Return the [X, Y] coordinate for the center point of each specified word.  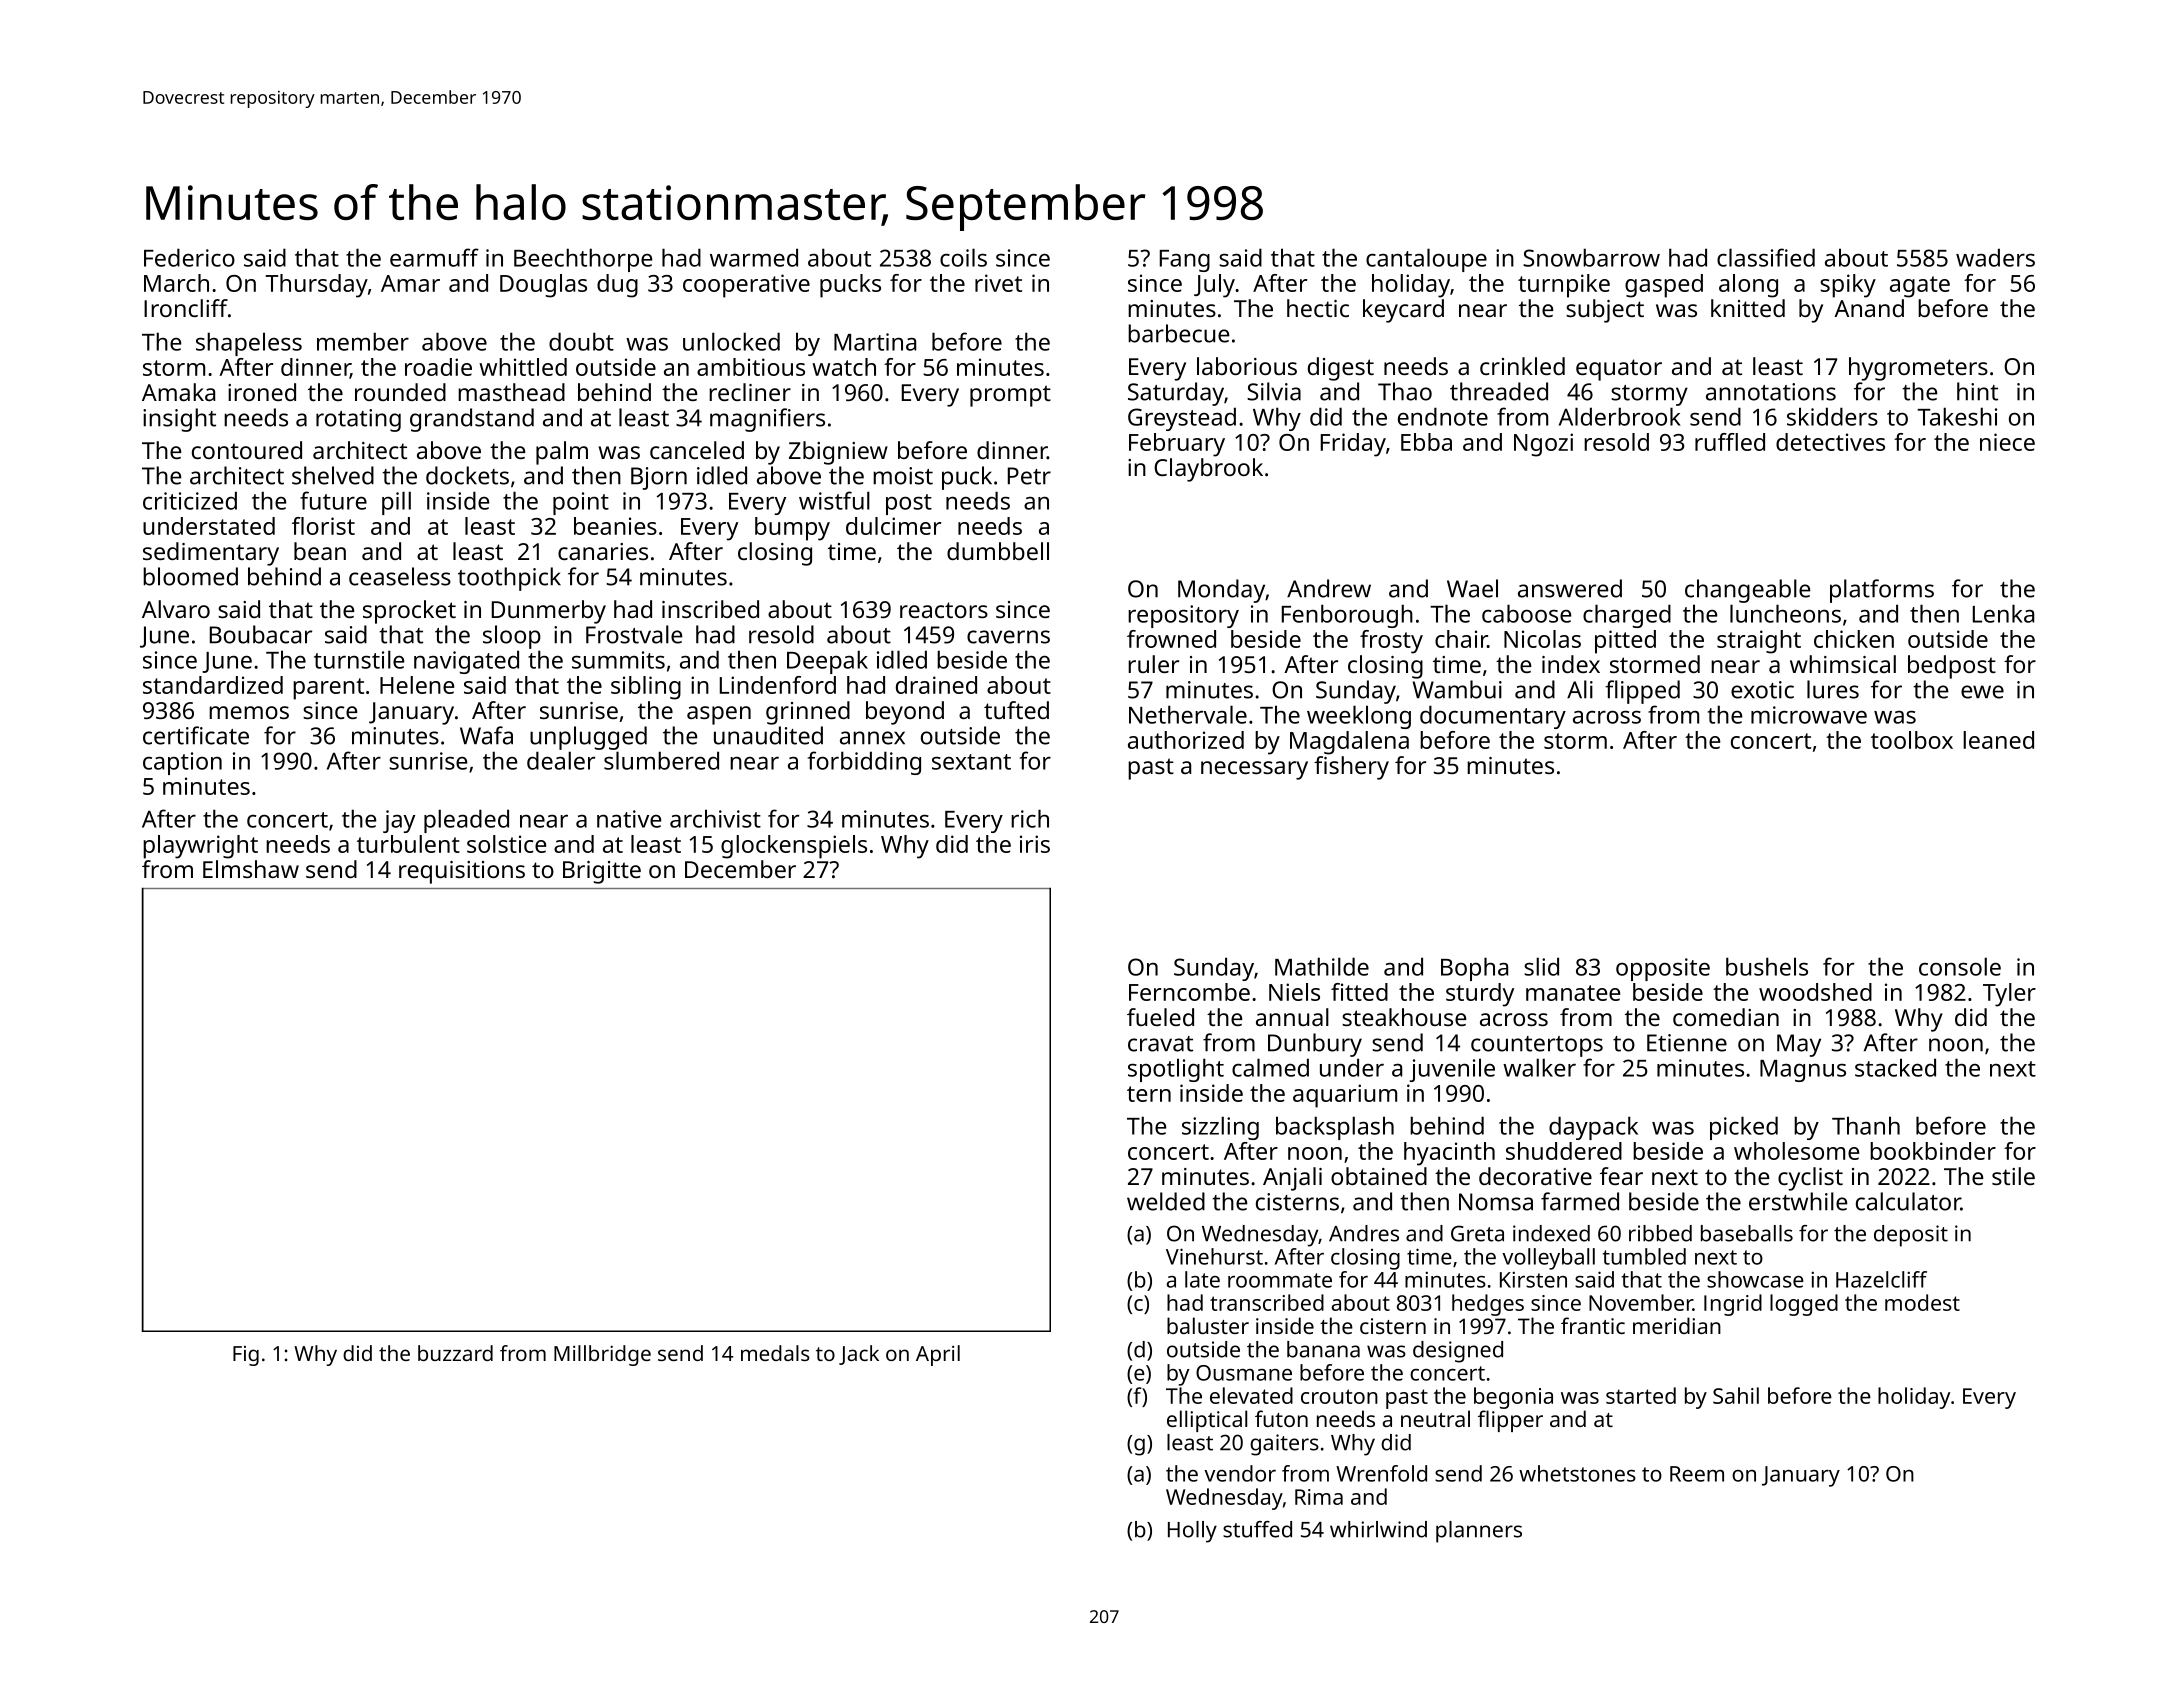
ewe [1982, 692]
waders [1995, 257]
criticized [190, 500]
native [629, 819]
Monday [1221, 591]
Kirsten [1533, 1279]
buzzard [455, 1353]
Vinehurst [1214, 1256]
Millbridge [602, 1355]
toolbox [1912, 740]
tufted [1016, 710]
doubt [581, 341]
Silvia [1274, 391]
